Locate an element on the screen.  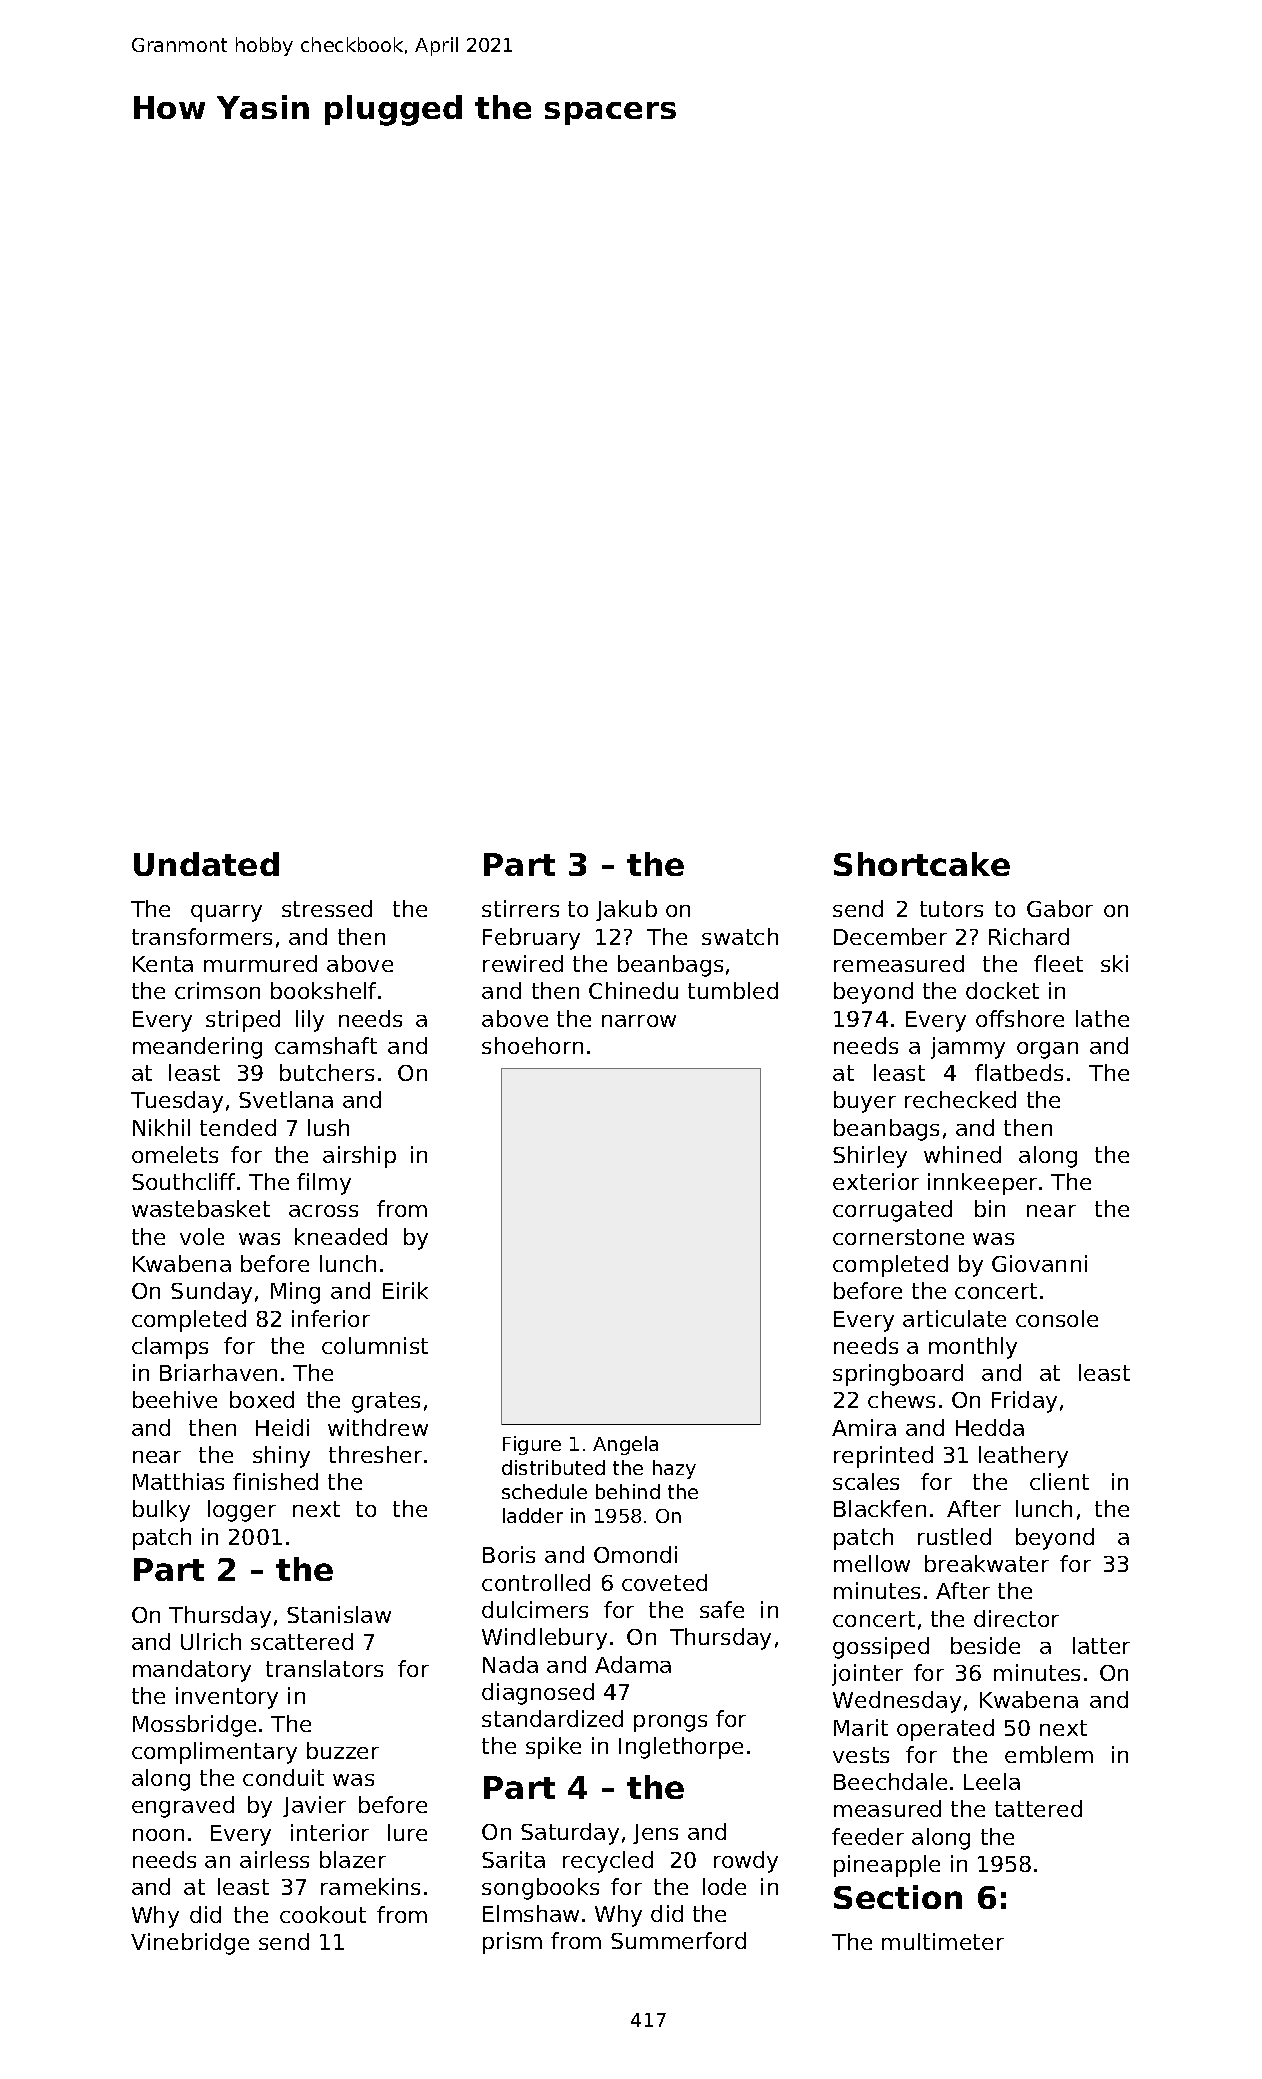
airship is located at coordinates (359, 1157).
